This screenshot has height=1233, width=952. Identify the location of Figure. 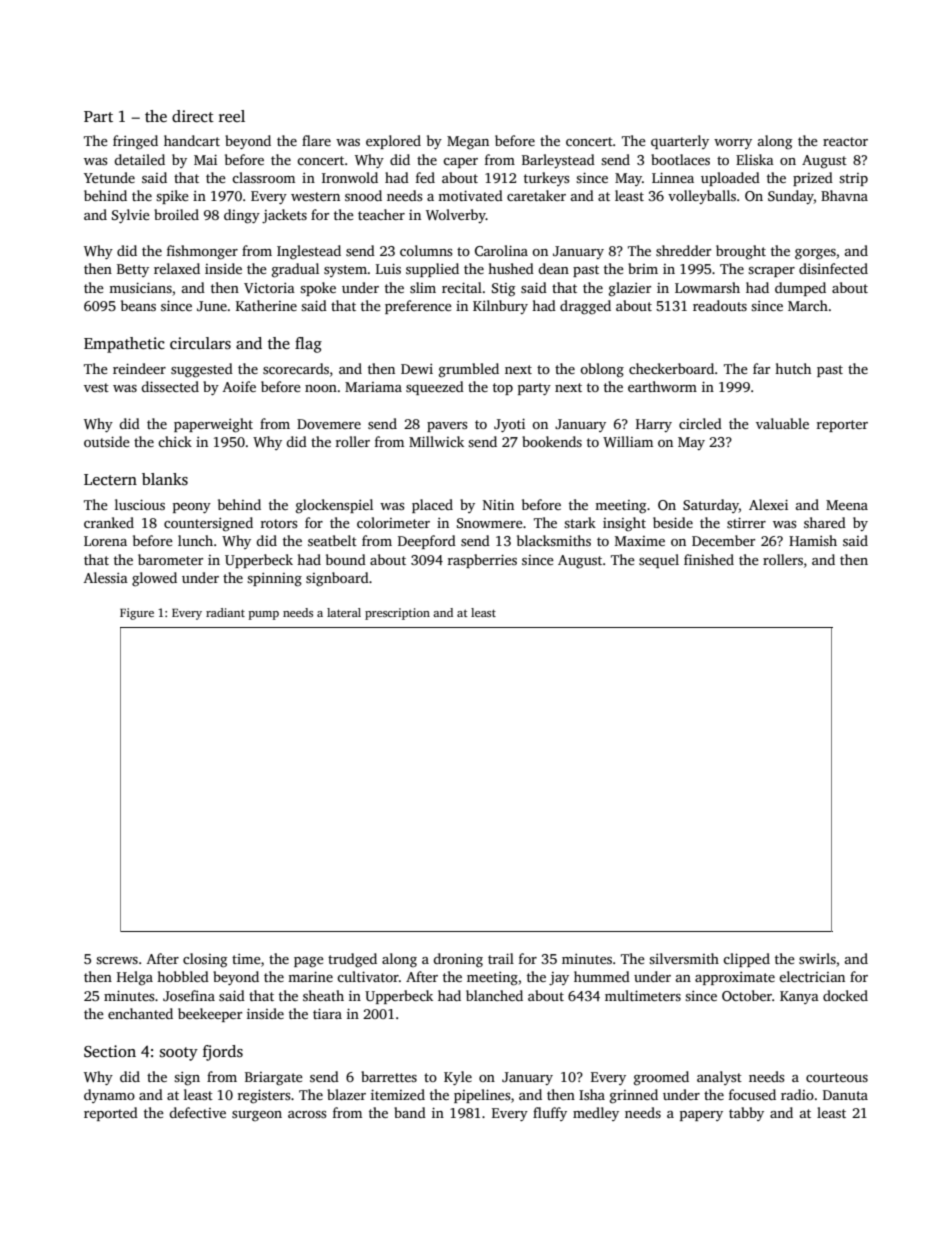
(137, 614).
